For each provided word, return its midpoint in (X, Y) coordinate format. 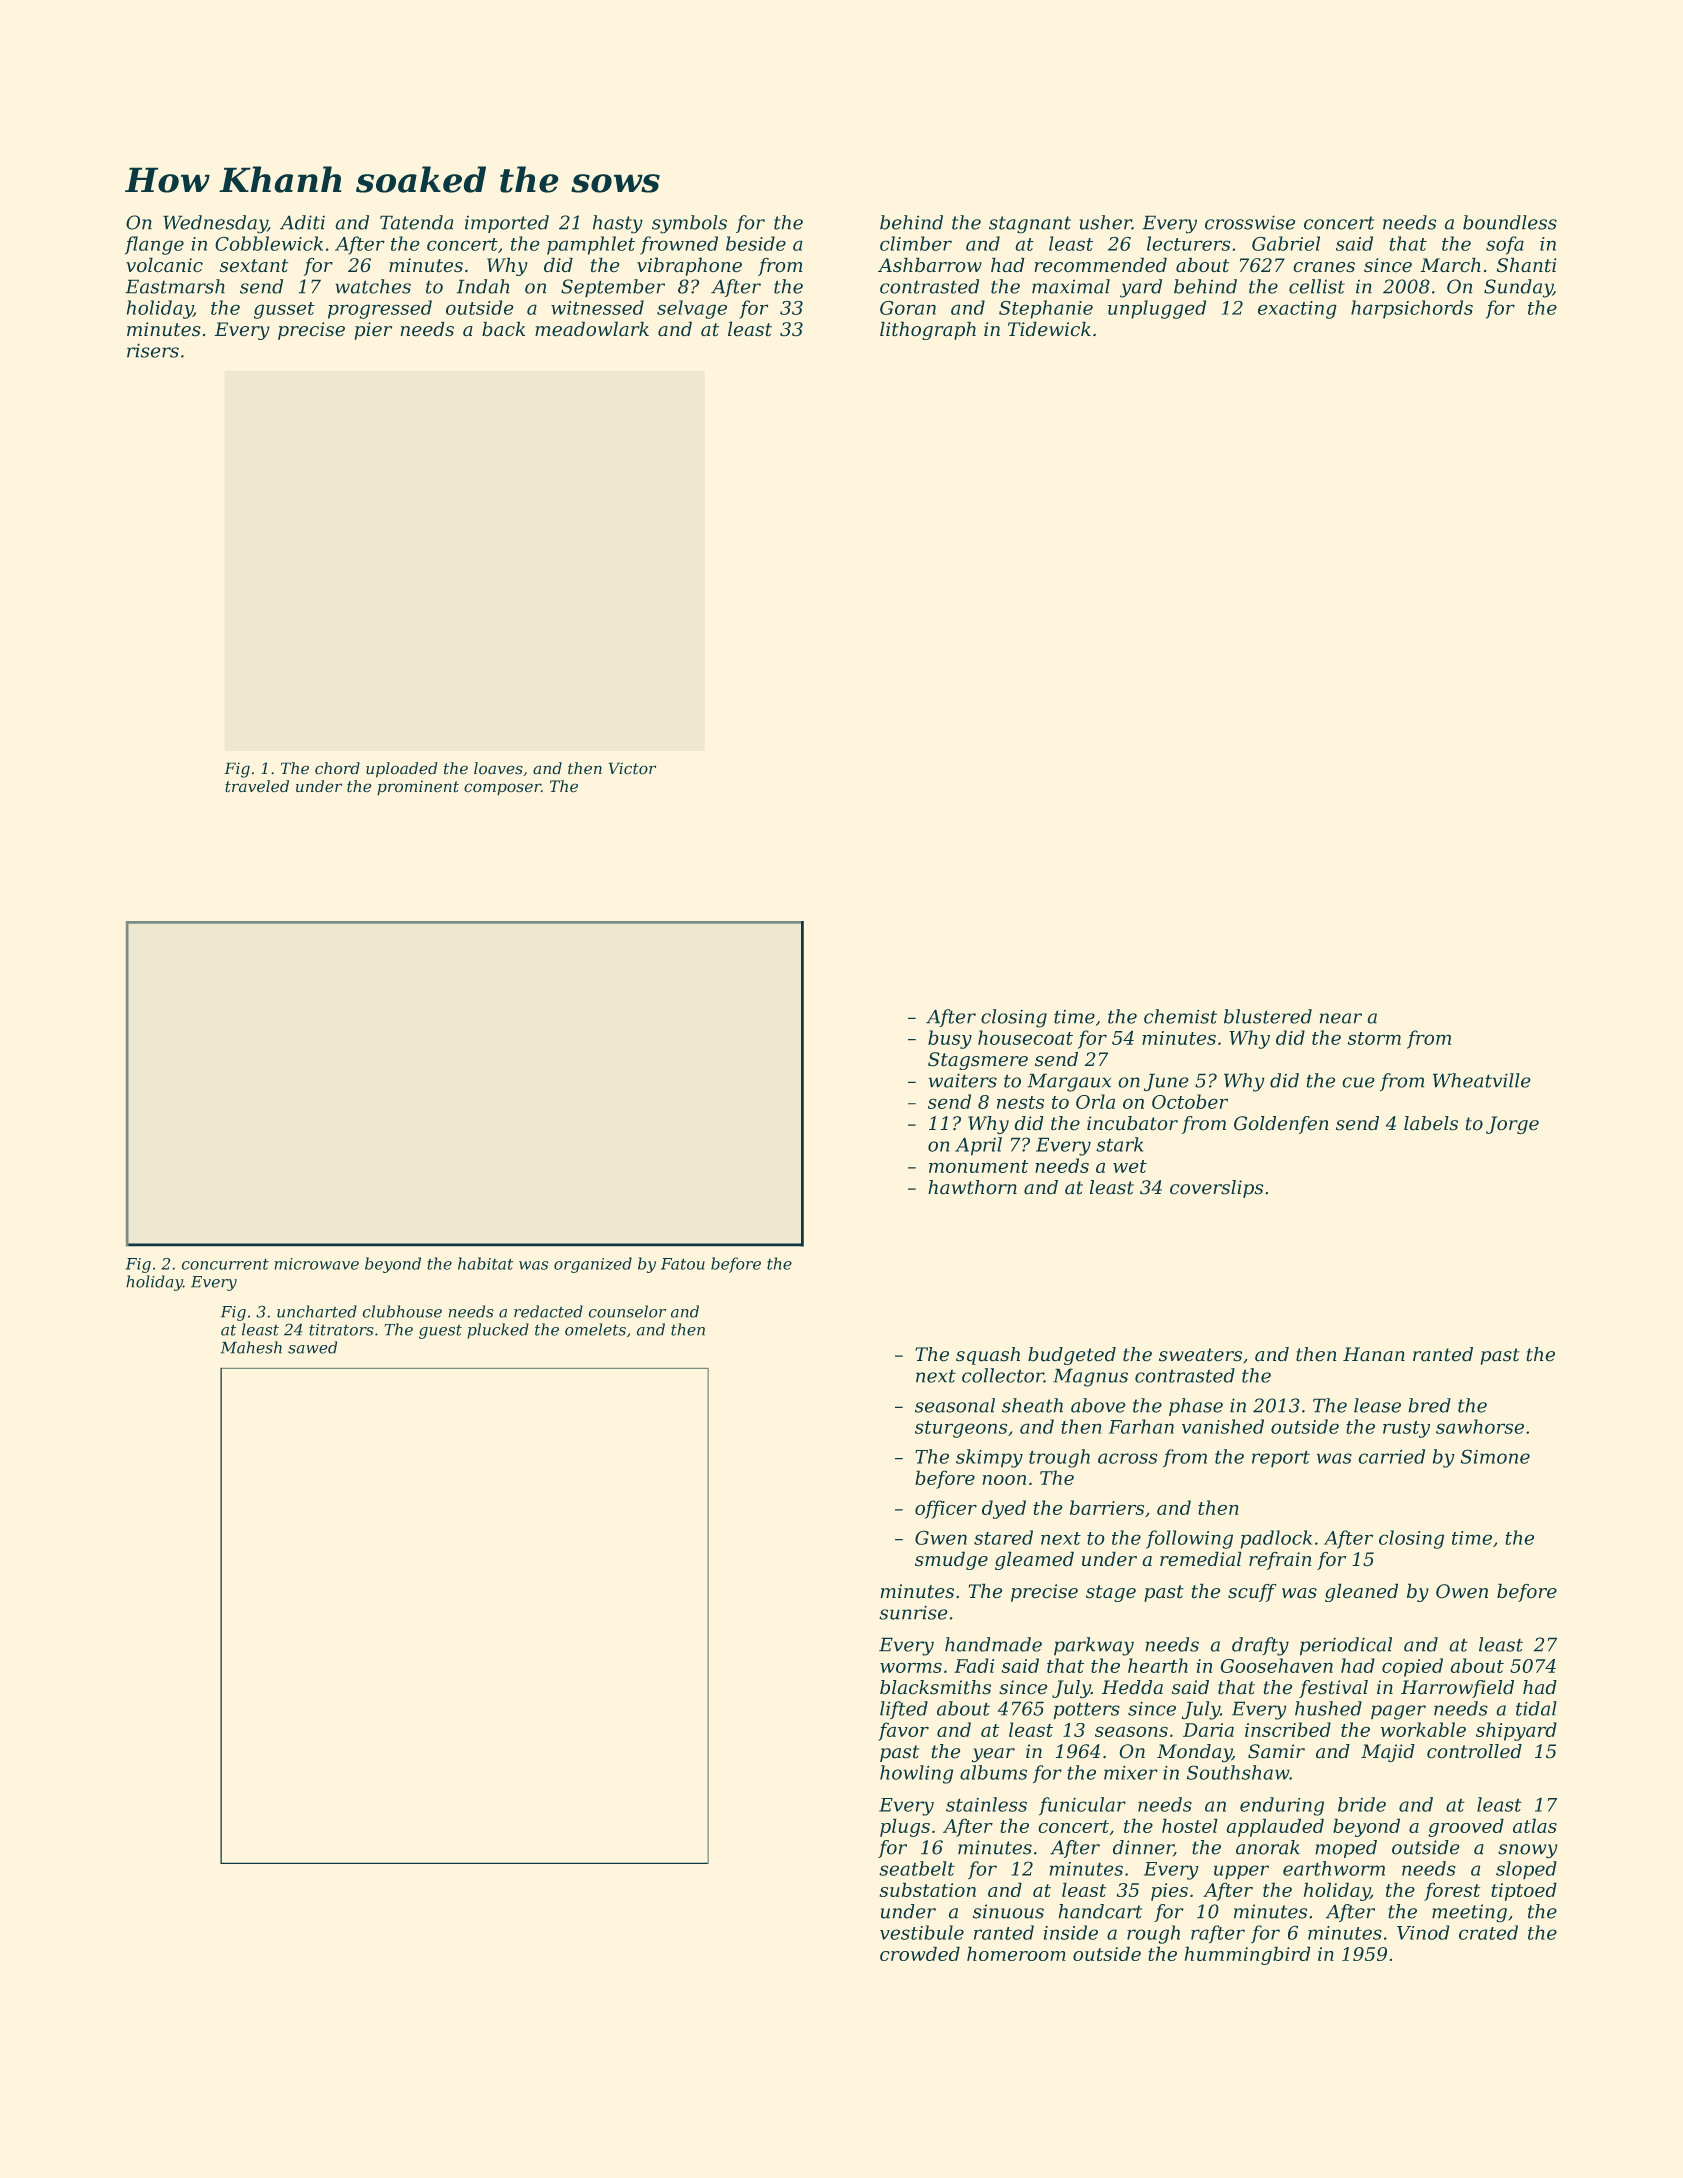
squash (988, 1356)
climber (916, 243)
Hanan (1374, 1354)
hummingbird (1248, 1955)
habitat (485, 1263)
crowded (920, 1953)
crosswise (1250, 222)
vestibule (922, 1932)
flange (154, 245)
